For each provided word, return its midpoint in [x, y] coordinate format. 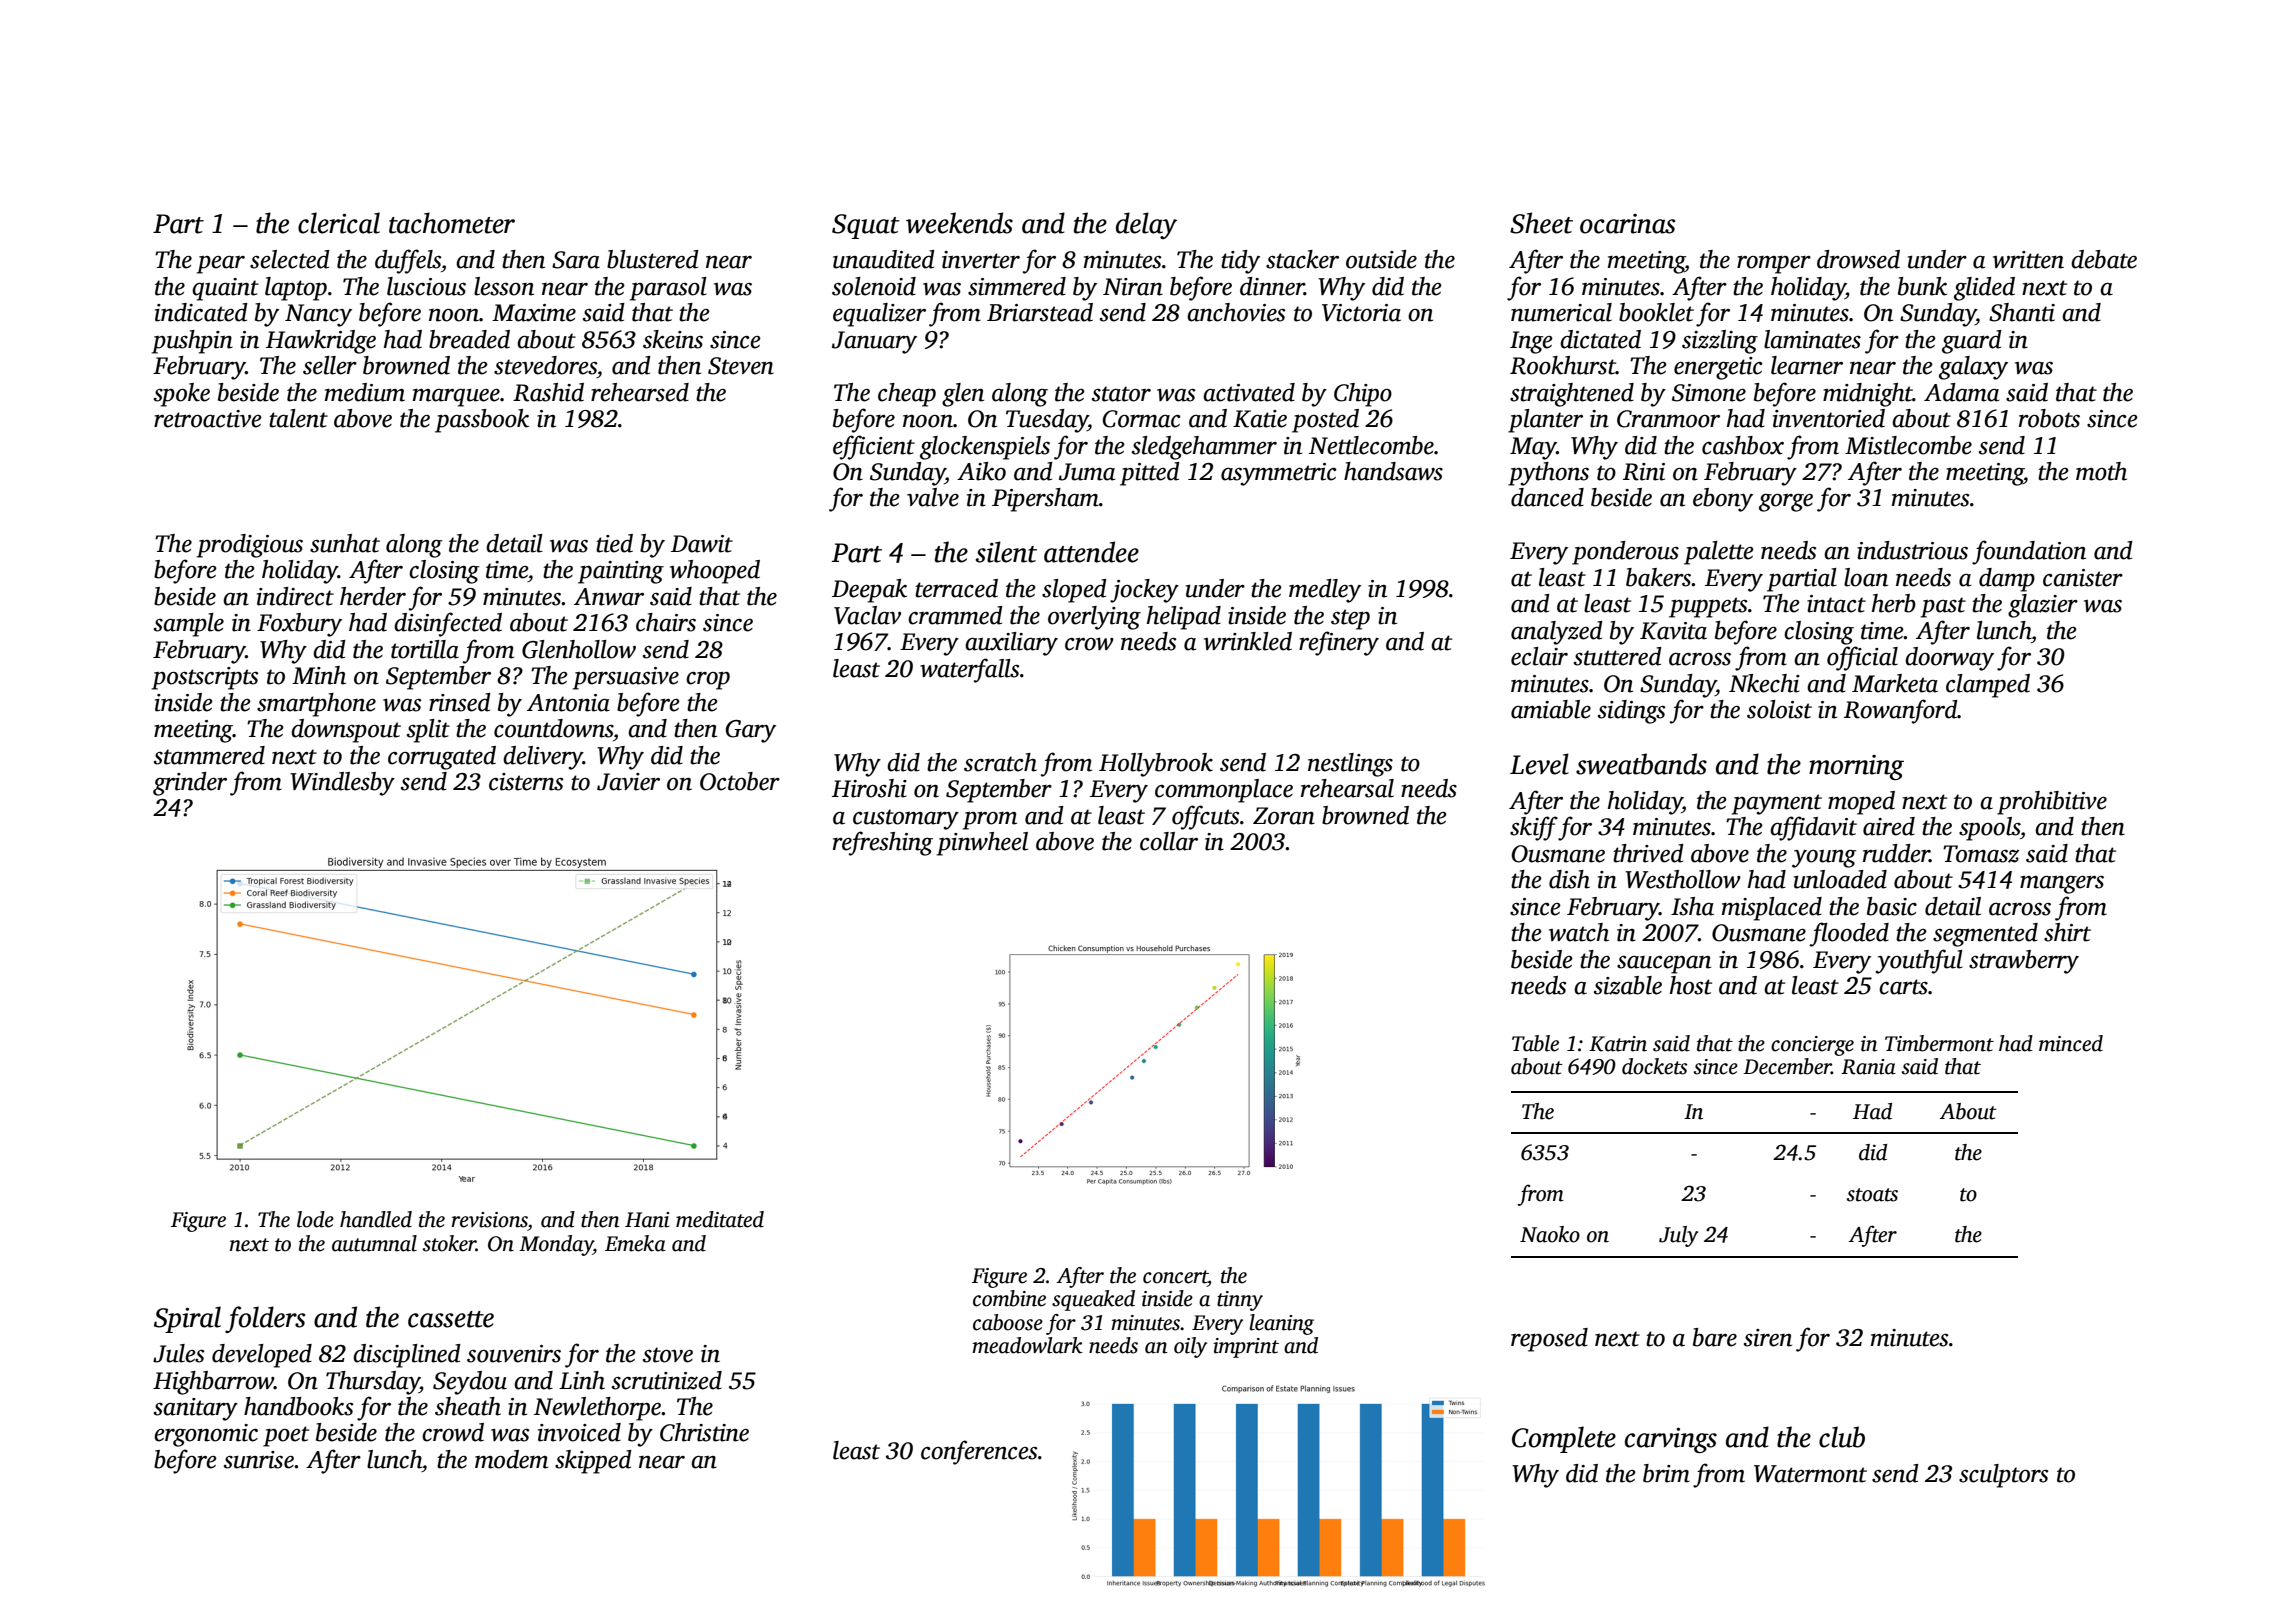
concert [1175, 1278]
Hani [647, 1220]
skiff [1534, 828]
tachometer [452, 223]
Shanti [2022, 312]
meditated [720, 1219]
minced [2071, 1043]
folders [265, 1319]
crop [708, 681]
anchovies [1236, 312]
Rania [1868, 1067]
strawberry [2024, 962]
